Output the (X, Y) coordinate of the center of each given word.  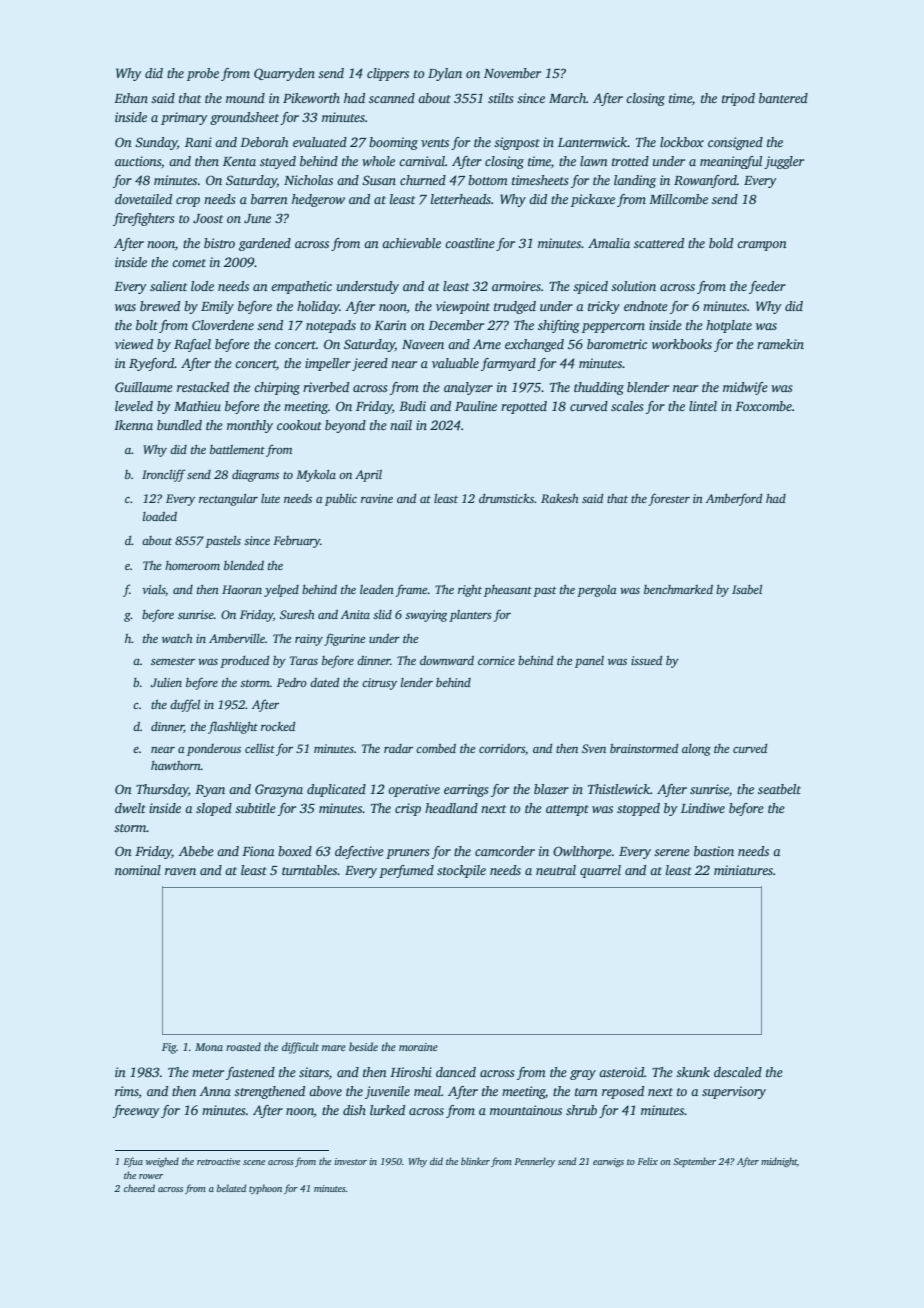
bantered (783, 98)
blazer (551, 789)
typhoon (265, 1189)
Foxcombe (763, 406)
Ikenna (133, 425)
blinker (475, 1161)
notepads (331, 326)
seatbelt (779, 789)
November (512, 73)
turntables (310, 870)
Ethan (131, 98)
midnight (779, 1162)
